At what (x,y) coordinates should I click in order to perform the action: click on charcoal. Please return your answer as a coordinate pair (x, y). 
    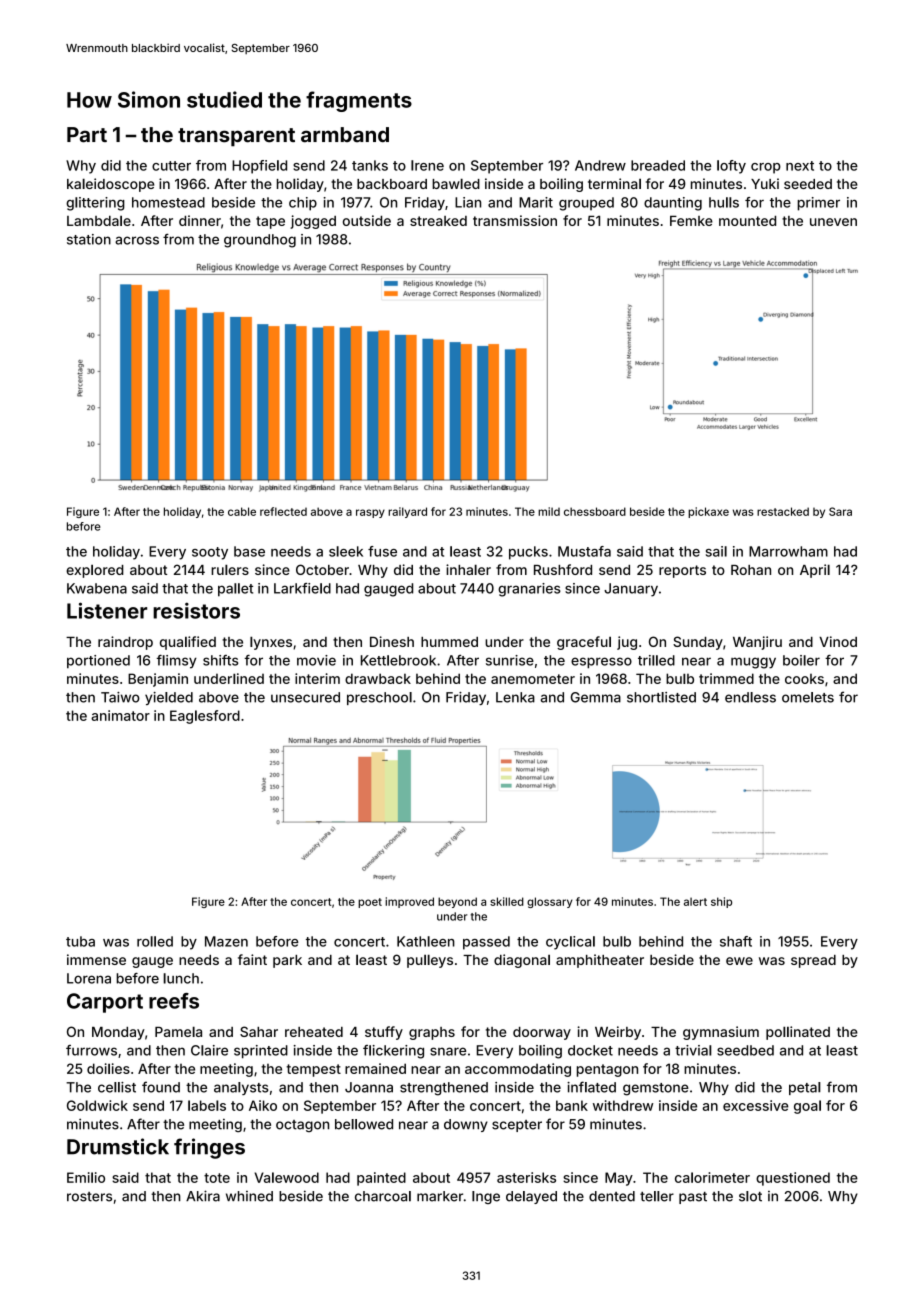
    Looking at the image, I should click on (383, 1196).
